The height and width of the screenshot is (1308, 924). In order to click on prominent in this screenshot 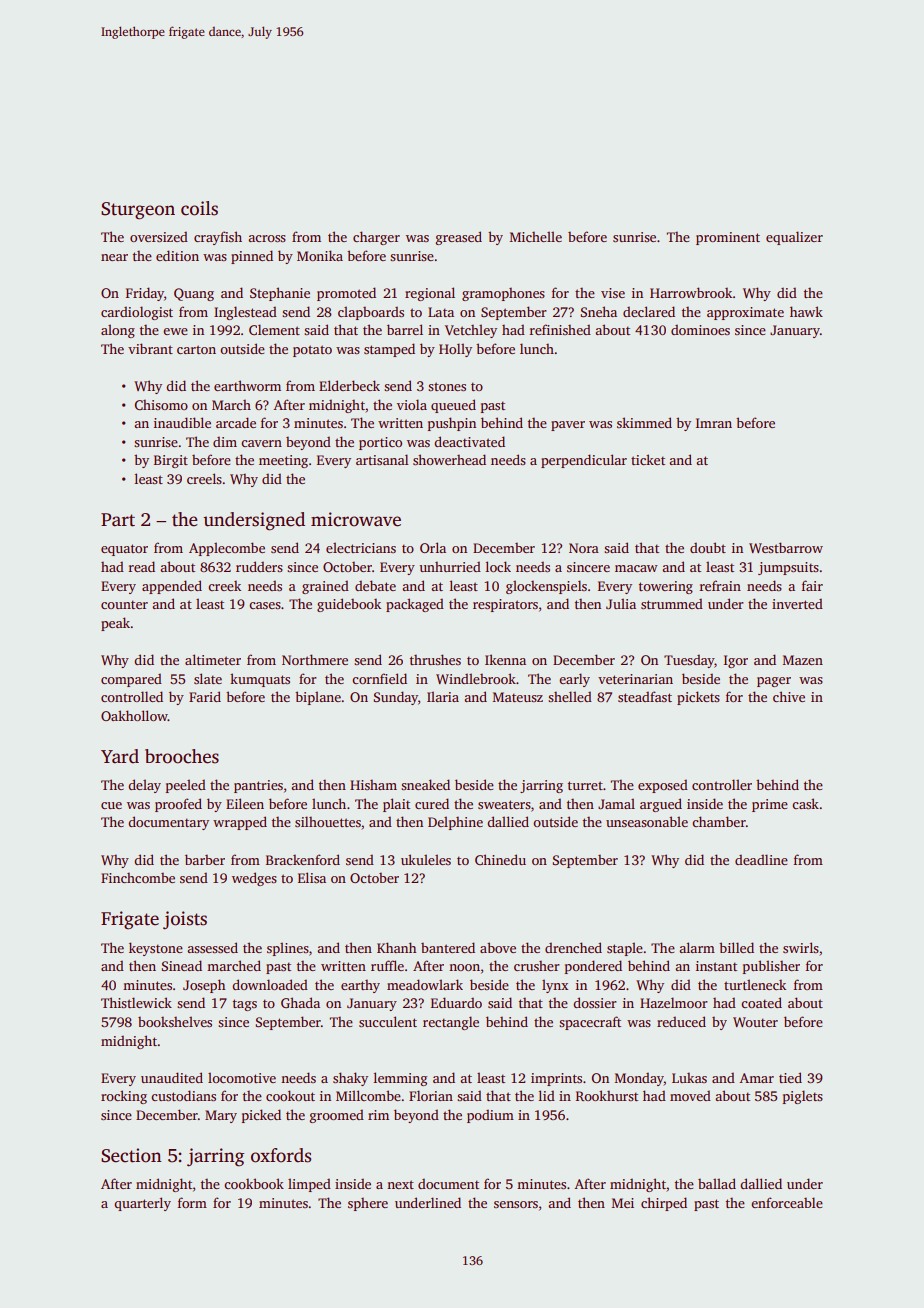, I will do `click(728, 238)`.
